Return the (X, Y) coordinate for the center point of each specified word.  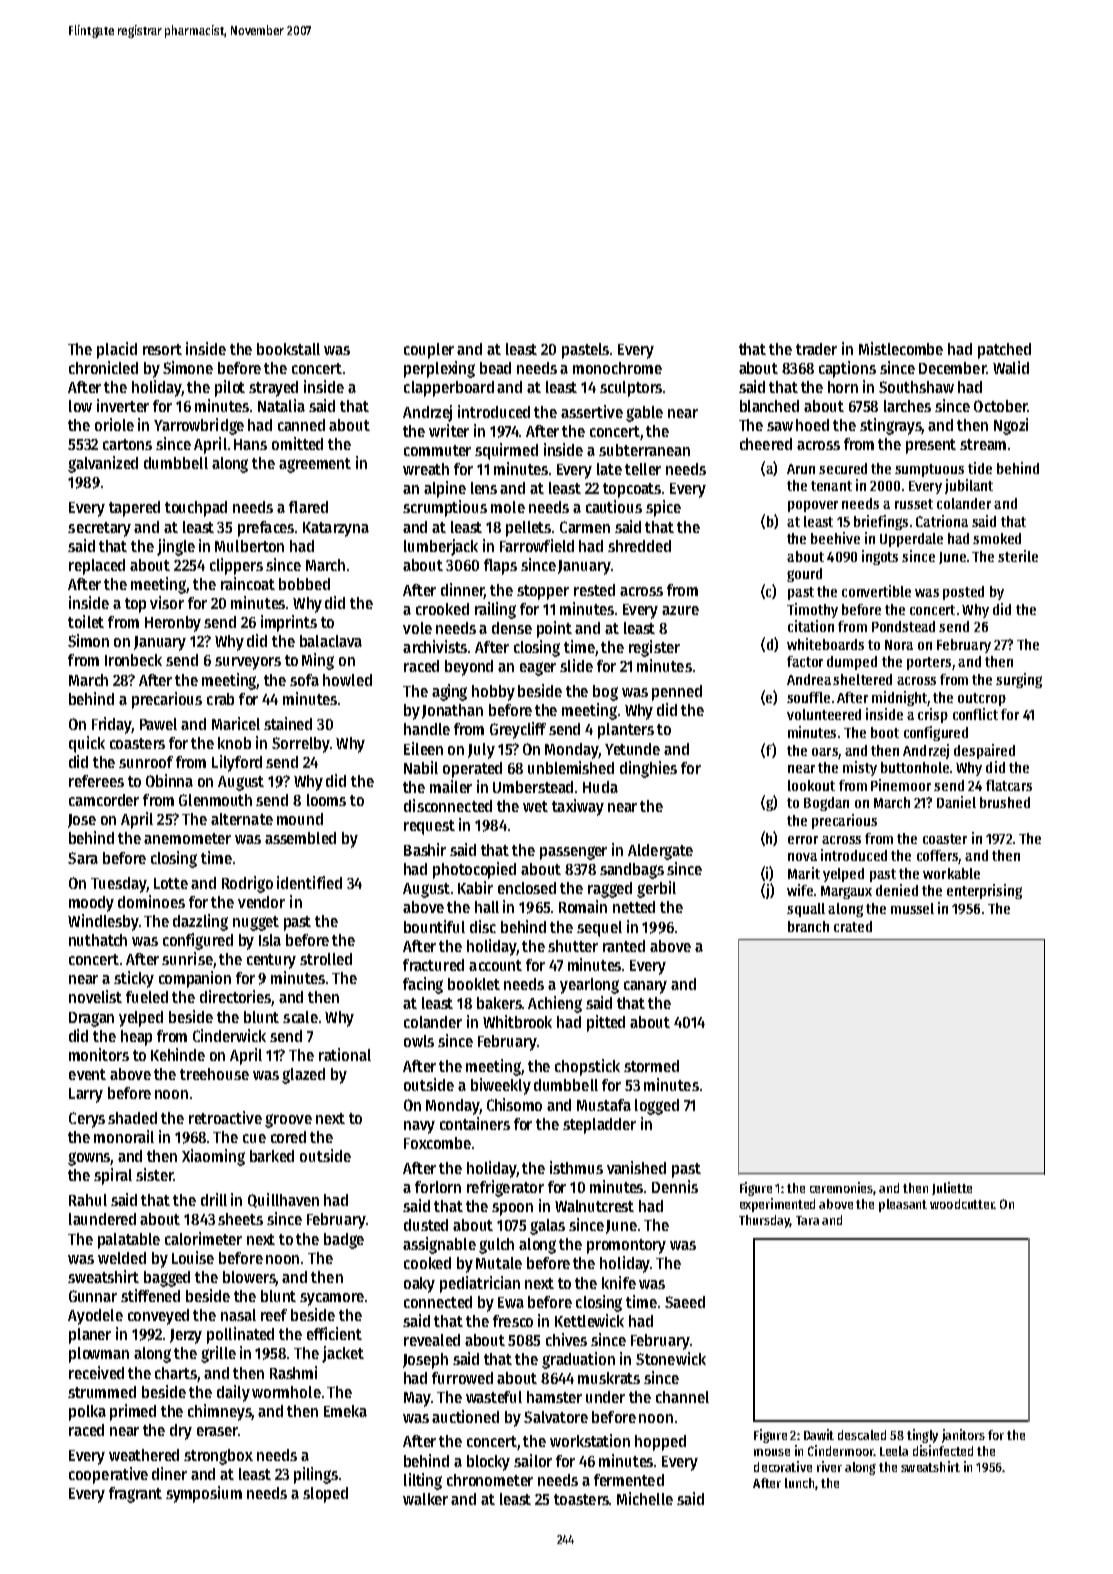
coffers (938, 857)
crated (853, 926)
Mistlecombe (901, 348)
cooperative (108, 1475)
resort (162, 349)
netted (634, 907)
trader (816, 349)
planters (626, 731)
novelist (95, 996)
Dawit (819, 1434)
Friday (112, 725)
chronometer (490, 1480)
